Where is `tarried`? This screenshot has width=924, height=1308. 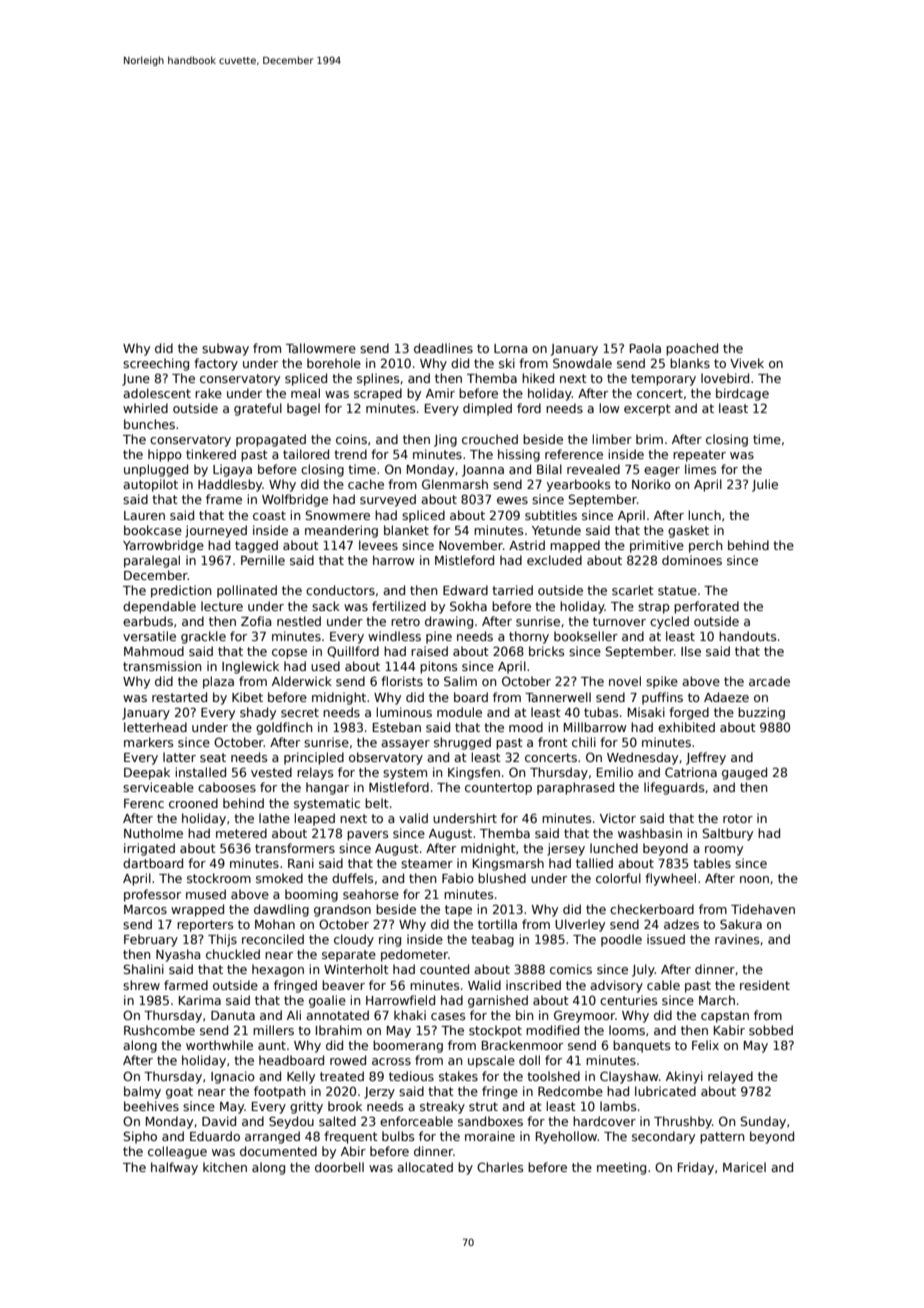
tarried is located at coordinates (512, 590).
